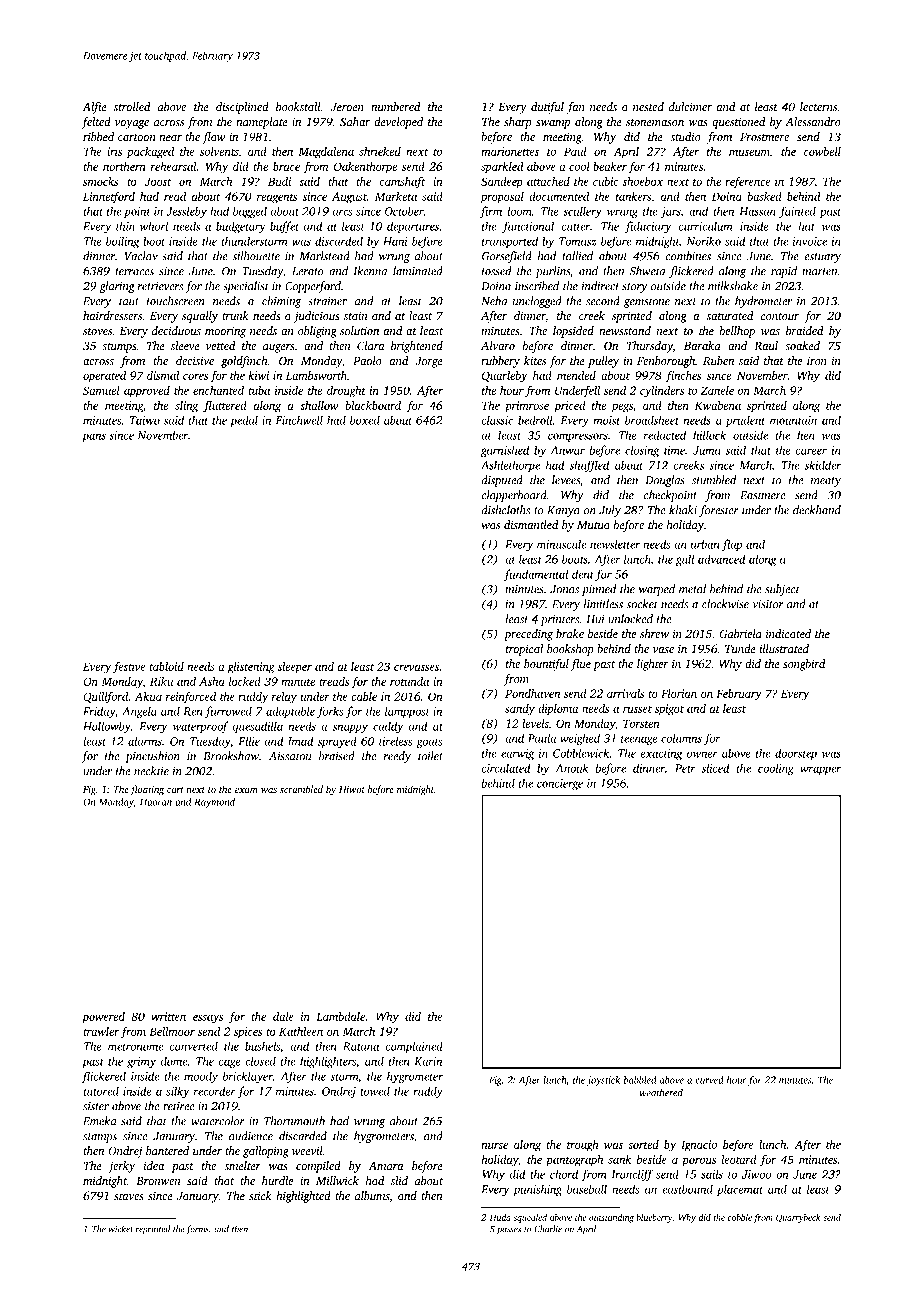 The height and width of the screenshot is (1308, 924). Describe the element at coordinates (738, 123) in the screenshot. I see `questioned` at that location.
